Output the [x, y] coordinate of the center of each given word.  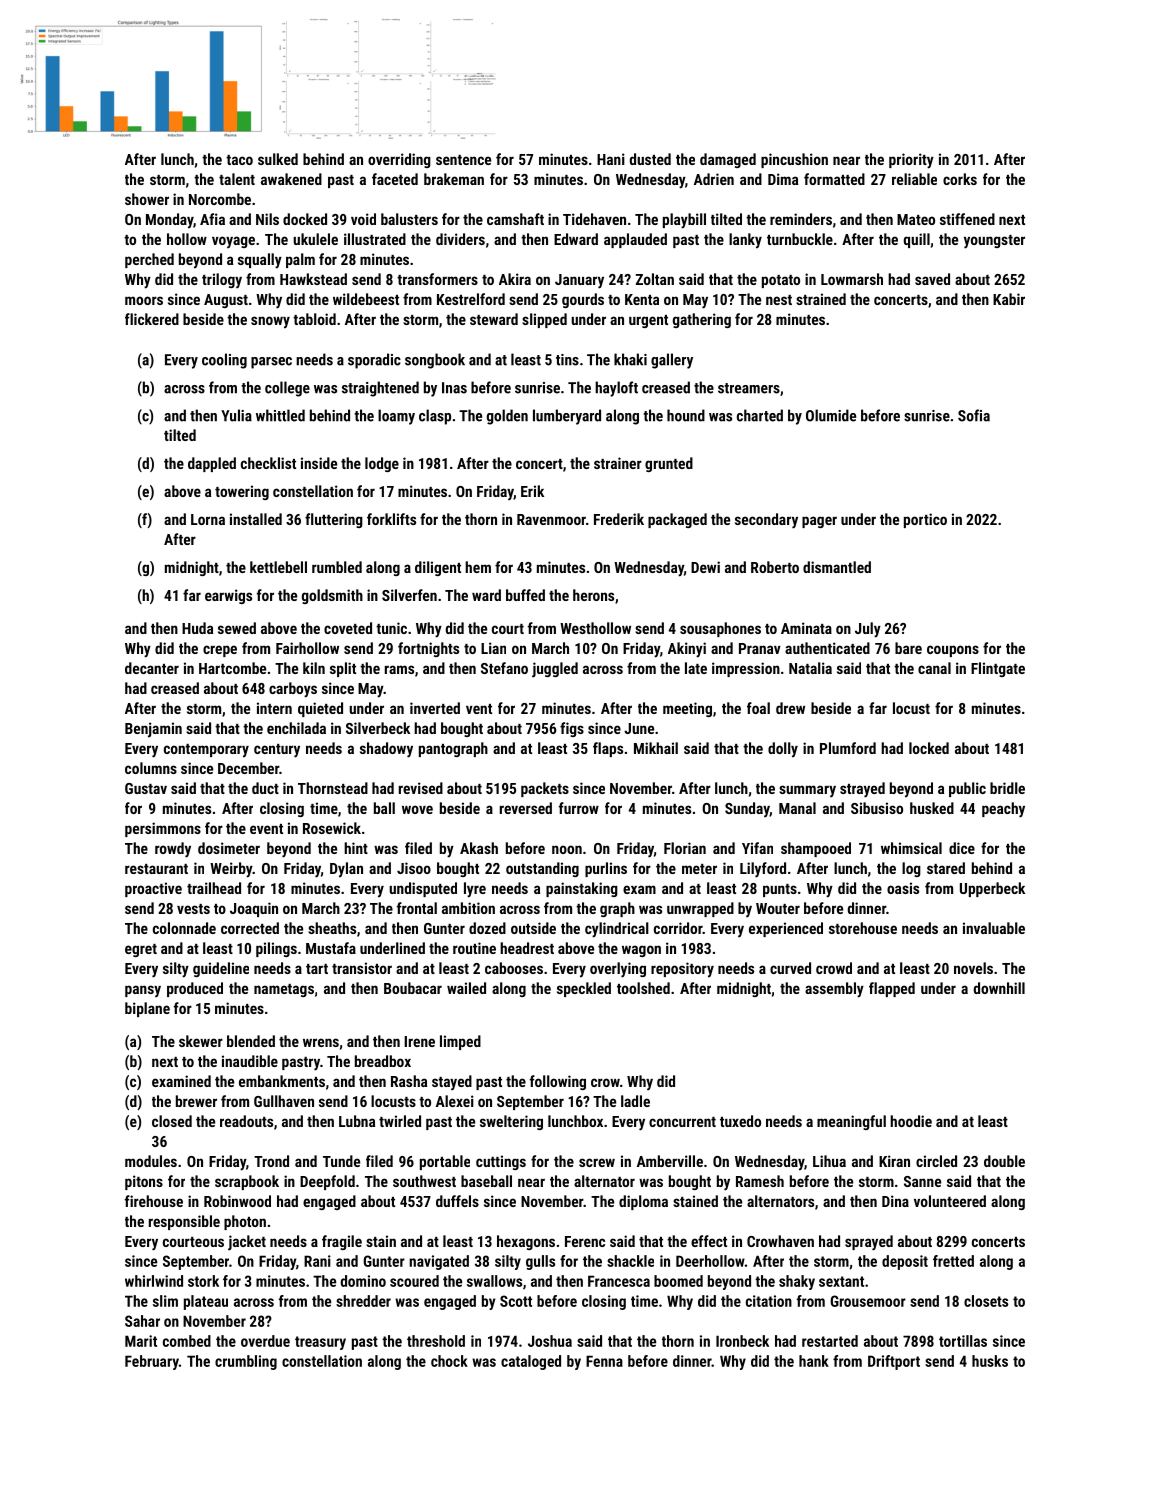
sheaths [332, 928]
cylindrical [617, 930]
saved [932, 279]
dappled [212, 464]
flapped [892, 989]
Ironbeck [742, 1341]
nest [779, 300]
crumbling [246, 1362]
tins [567, 360]
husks [990, 1361]
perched [149, 260]
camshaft [515, 219]
